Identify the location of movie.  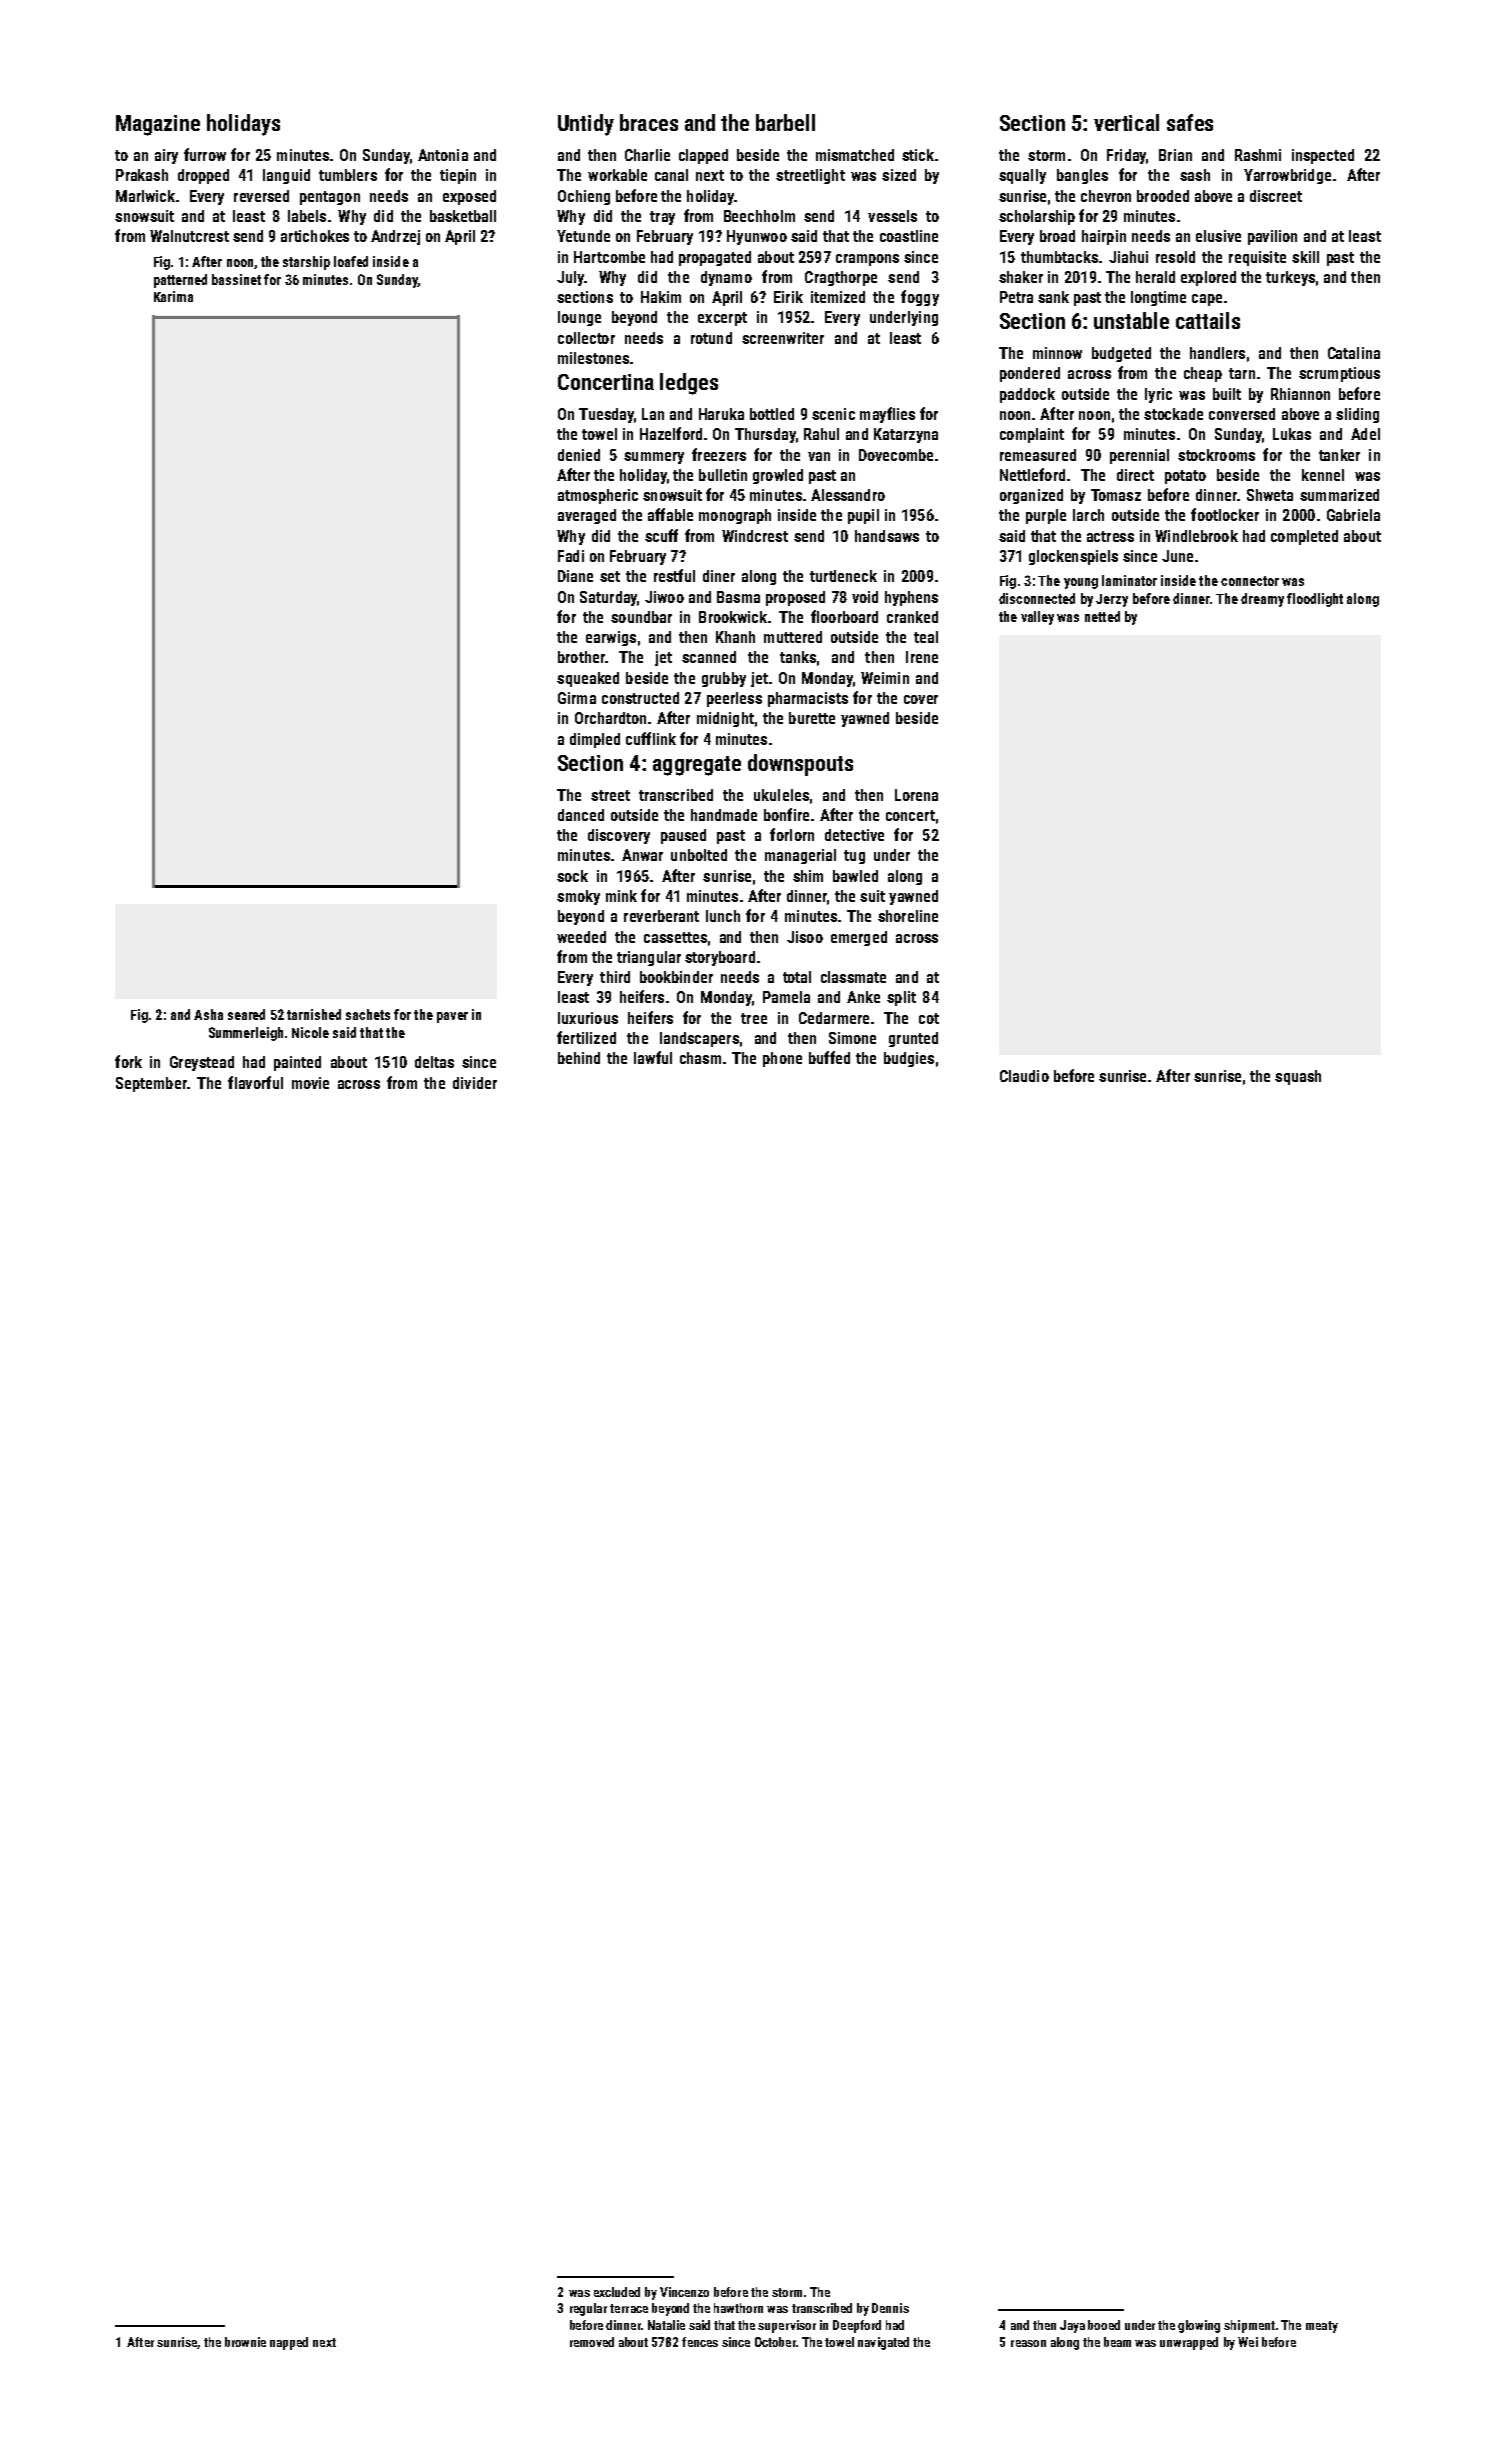
(310, 1083).
